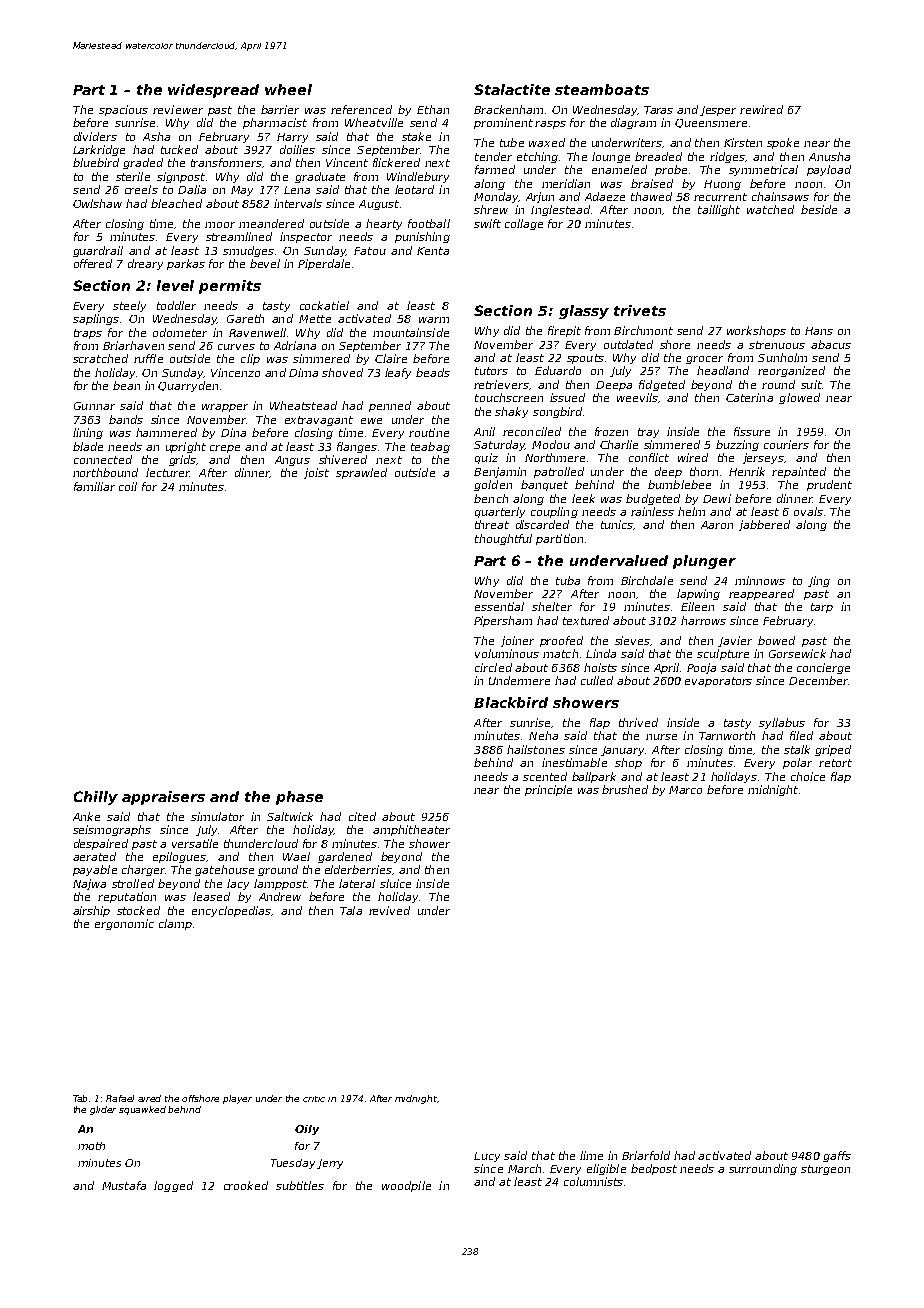 This screenshot has height=1308, width=924. Describe the element at coordinates (550, 125) in the screenshot. I see `rasps` at that location.
